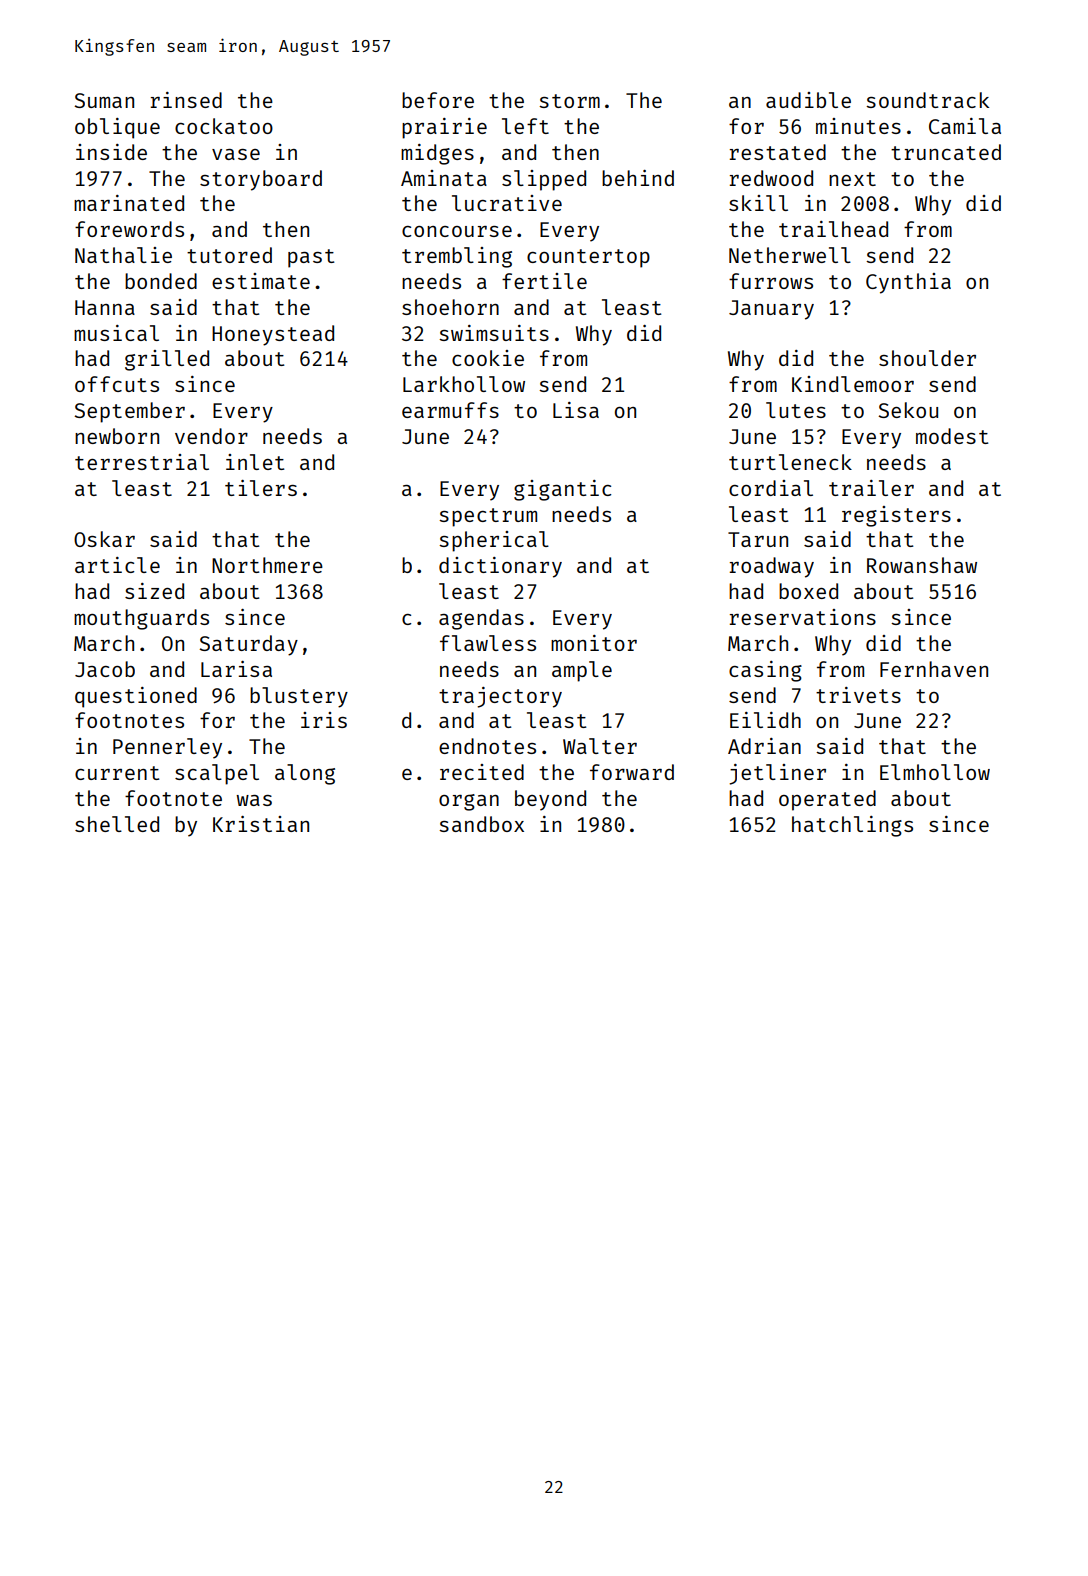  Describe the element at coordinates (469, 802) in the document. I see `organ` at that location.
